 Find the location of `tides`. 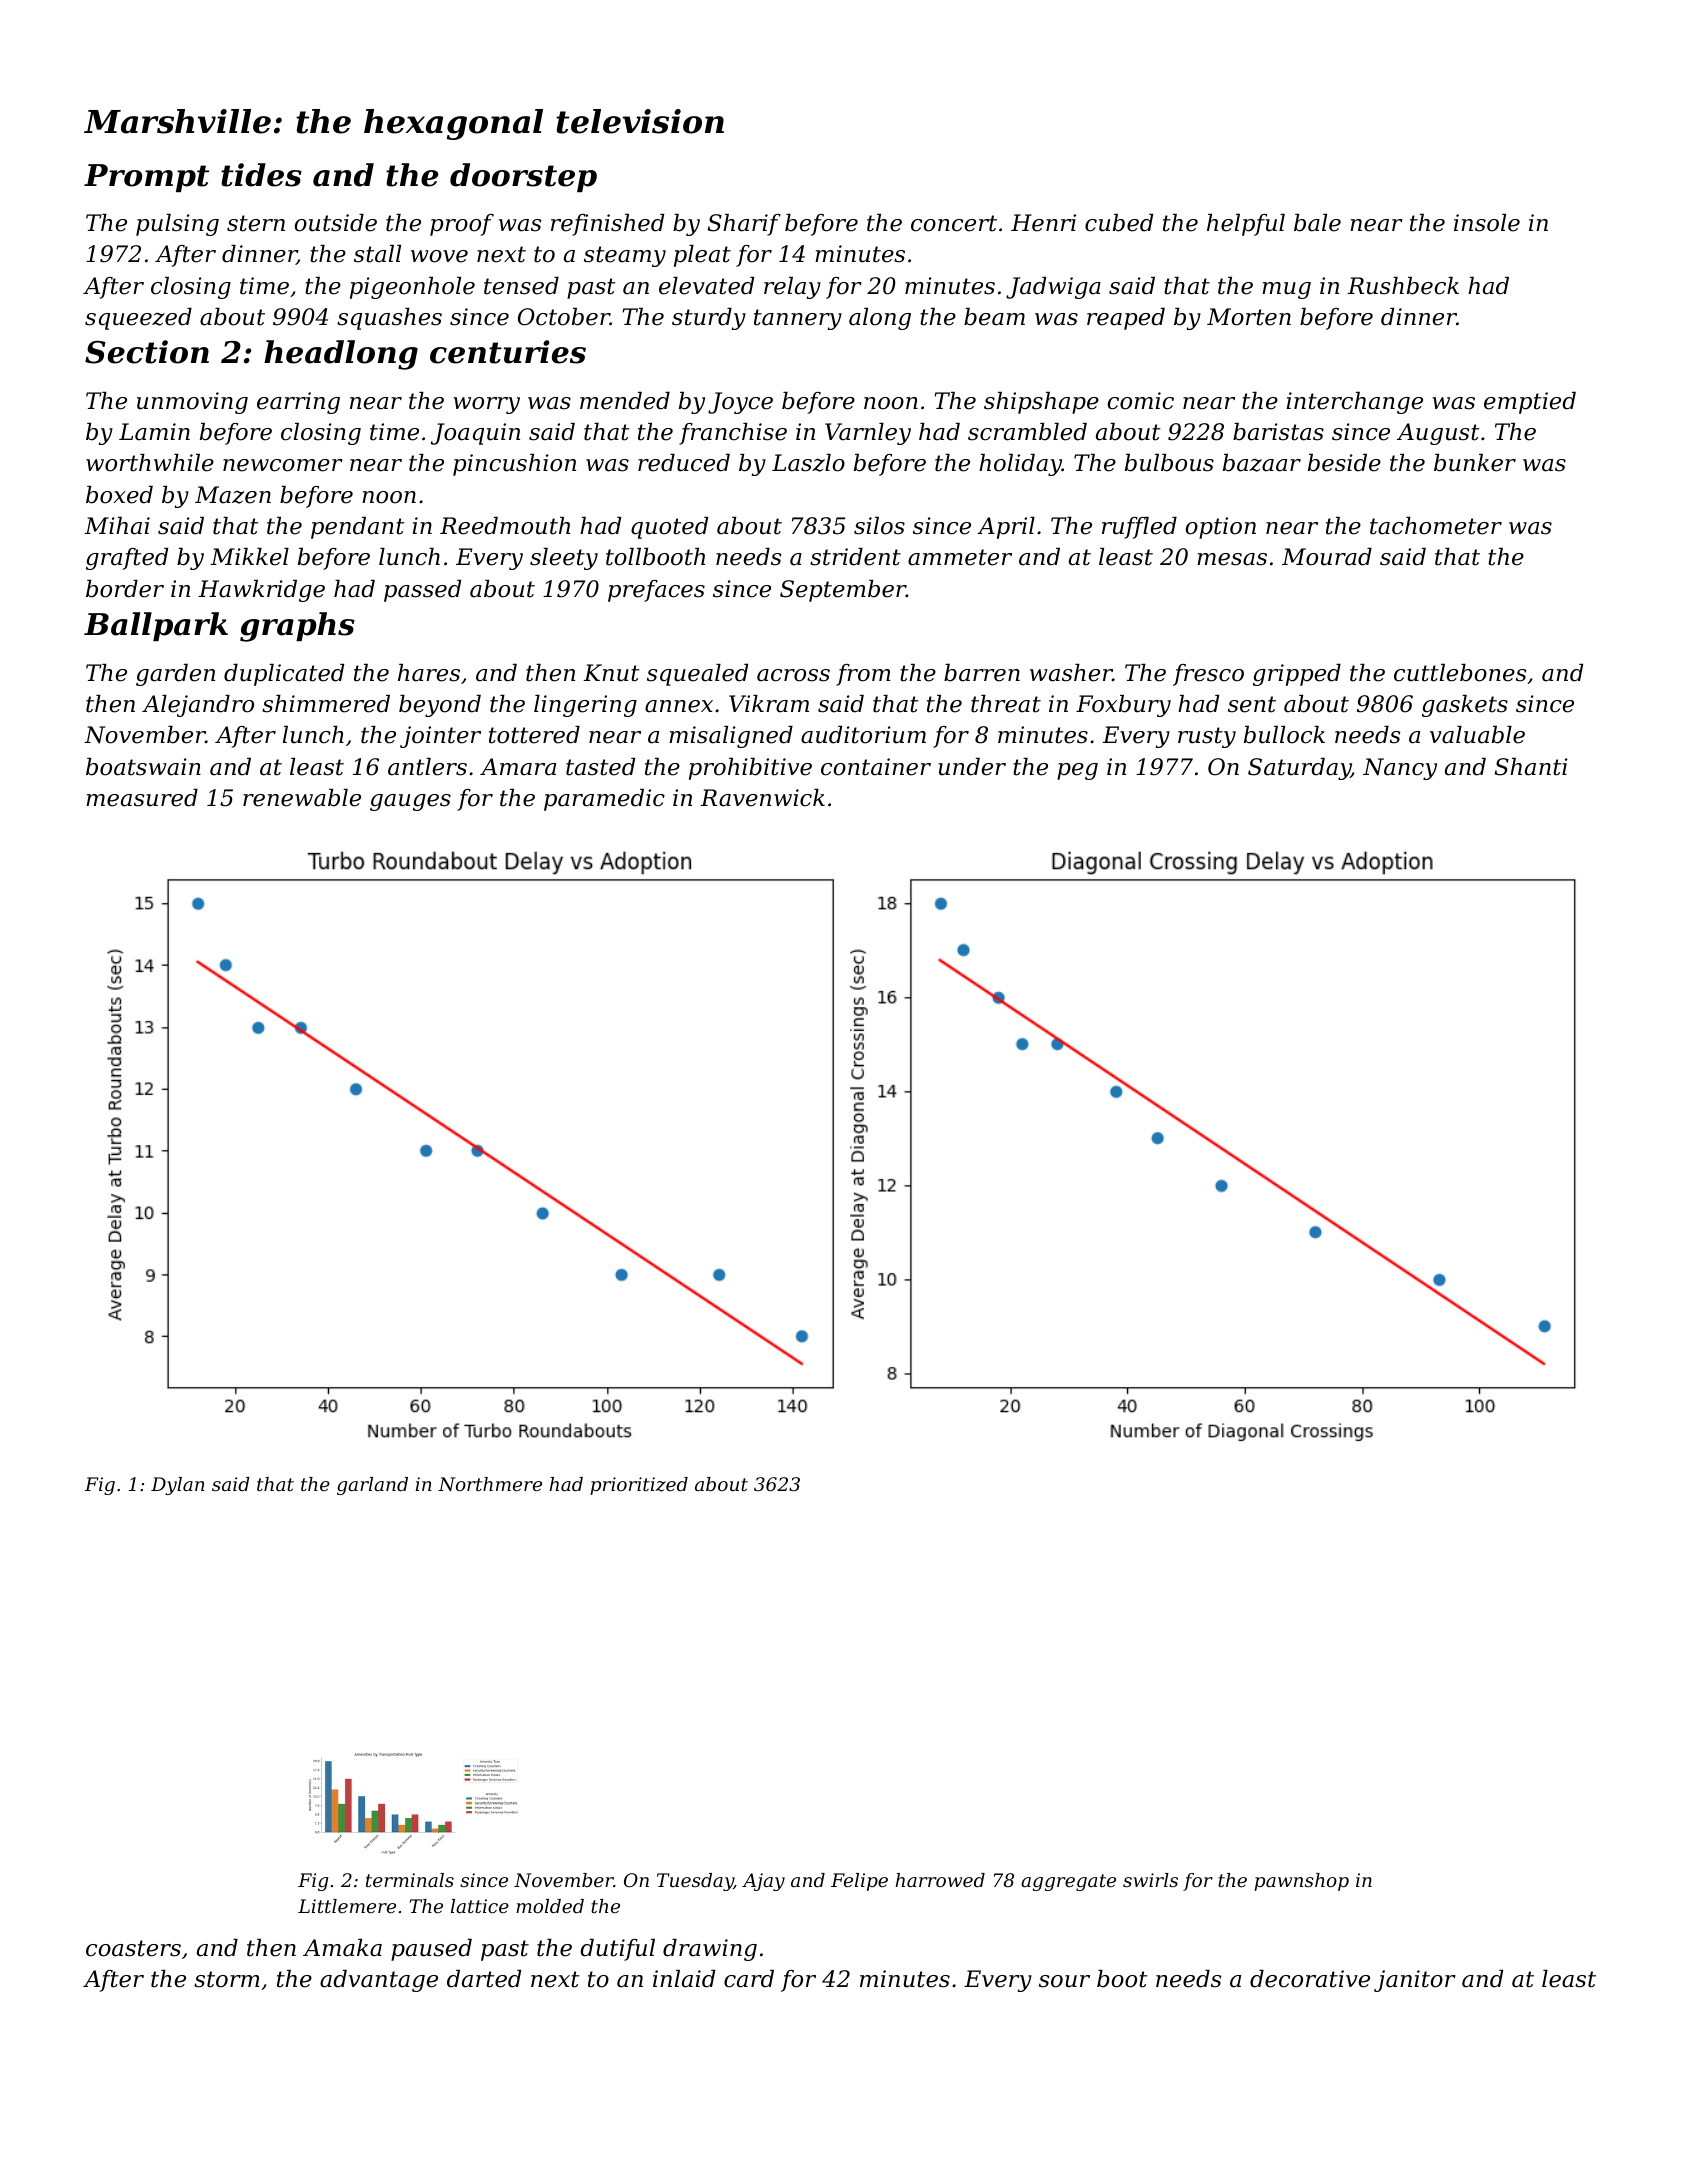

tides is located at coordinates (261, 175).
